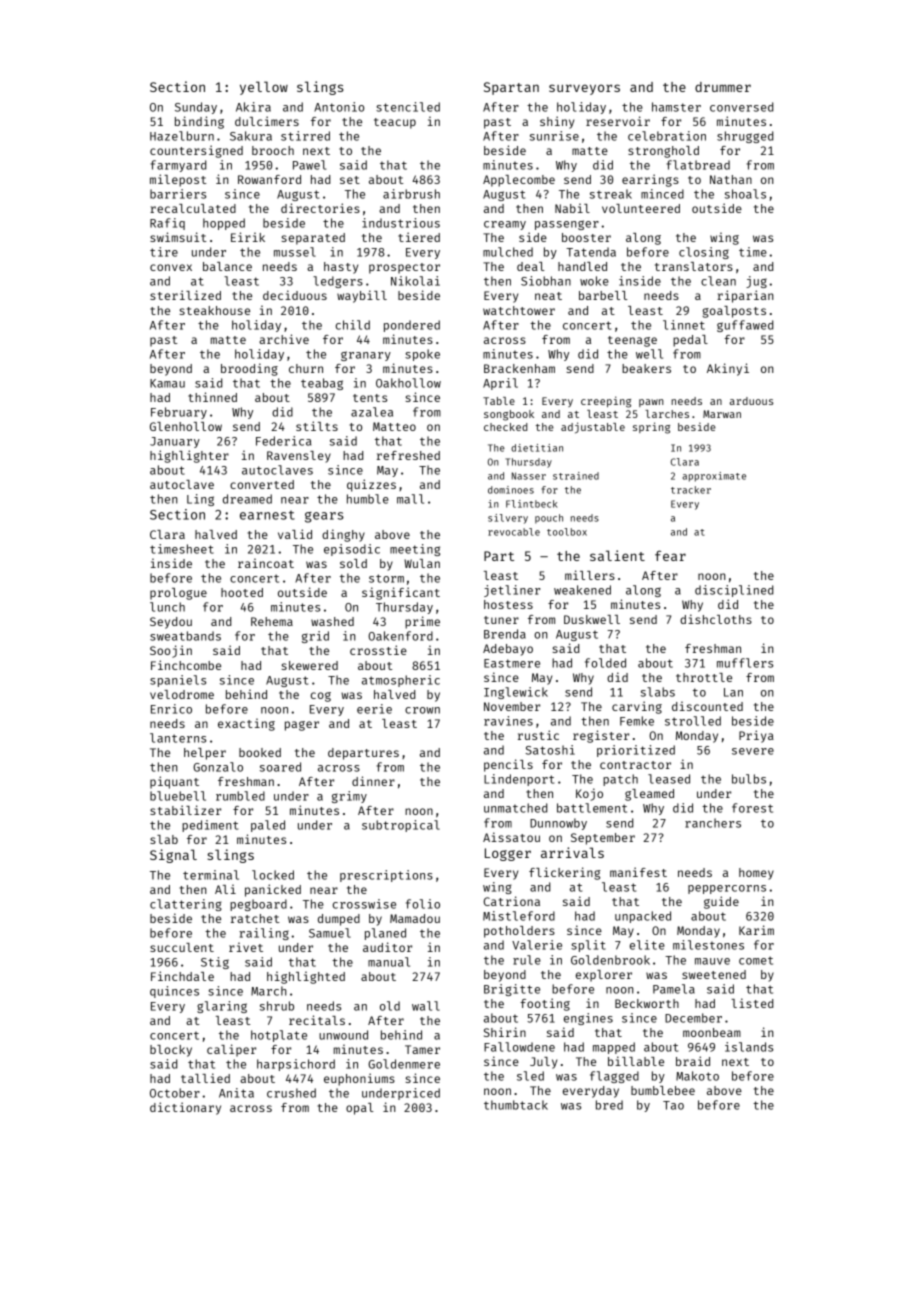 Image resolution: width=924 pixels, height=1311 pixels. Describe the element at coordinates (745, 663) in the document. I see `mufflers` at that location.
